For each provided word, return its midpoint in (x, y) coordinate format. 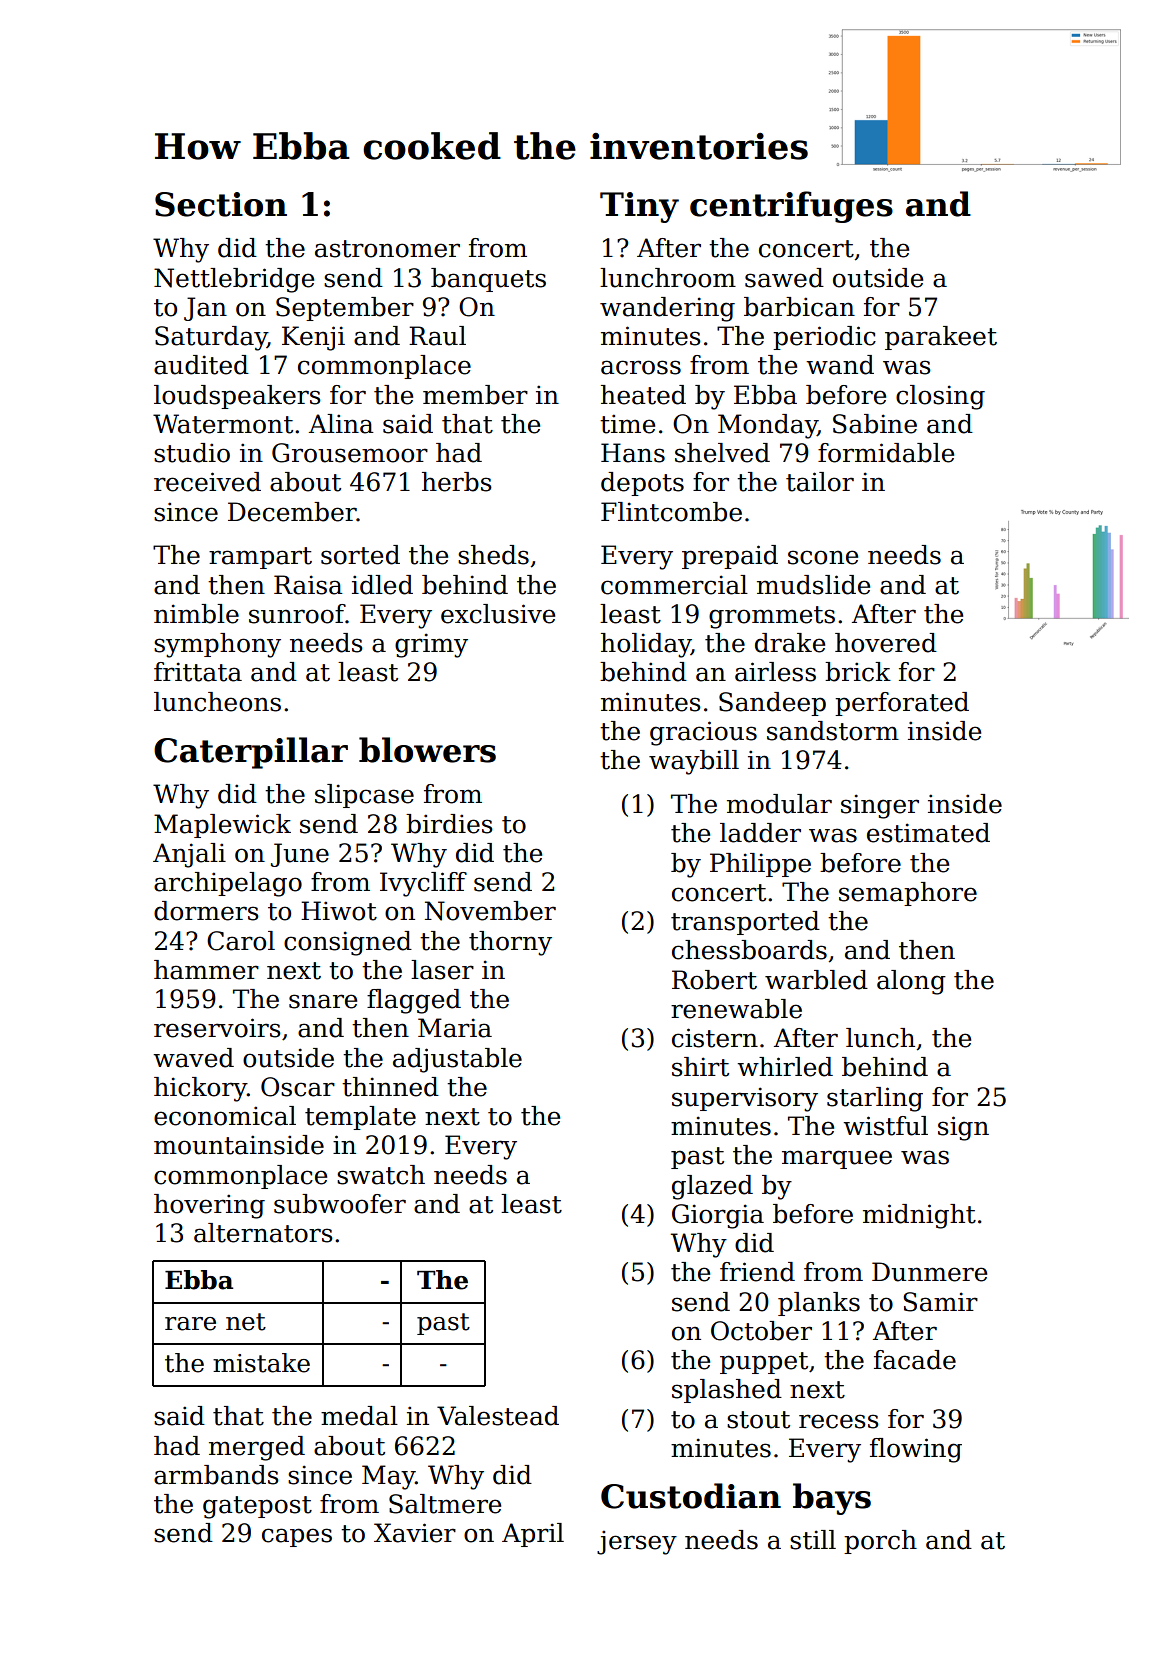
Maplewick (222, 826)
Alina (341, 424)
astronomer (387, 249)
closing (940, 397)
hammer (206, 970)
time (627, 424)
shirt (700, 1067)
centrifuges (791, 207)
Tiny (639, 207)
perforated (902, 704)
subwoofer (340, 1204)
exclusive (498, 614)
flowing (916, 1450)
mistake (261, 1363)
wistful (885, 1126)
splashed (727, 1391)
